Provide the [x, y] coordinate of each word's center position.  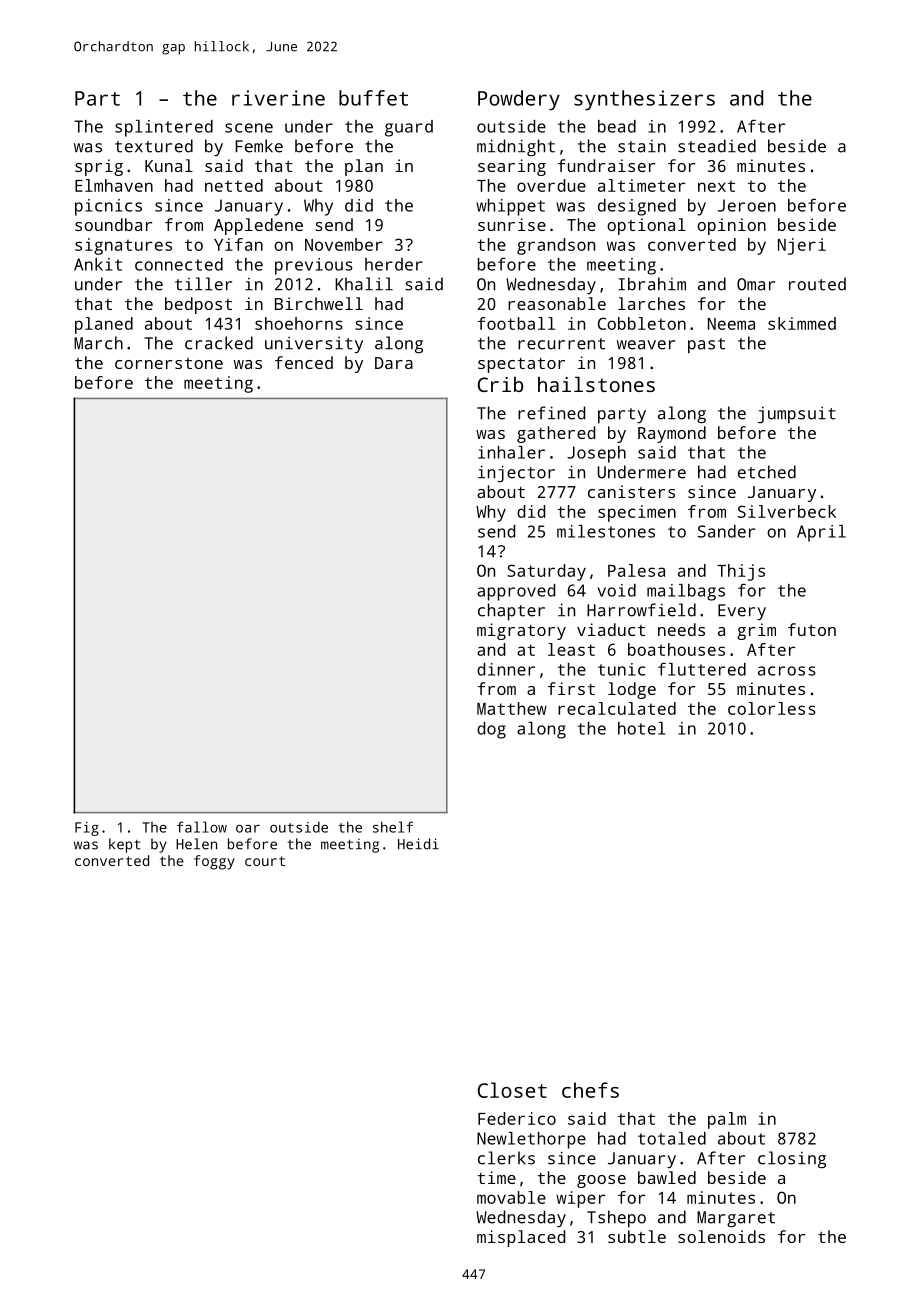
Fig [87, 829]
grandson [556, 246]
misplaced [521, 1238]
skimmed [802, 323]
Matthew [512, 708]
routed [817, 284]
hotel [641, 728]
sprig [99, 167]
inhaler [511, 452]
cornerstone [169, 363]
